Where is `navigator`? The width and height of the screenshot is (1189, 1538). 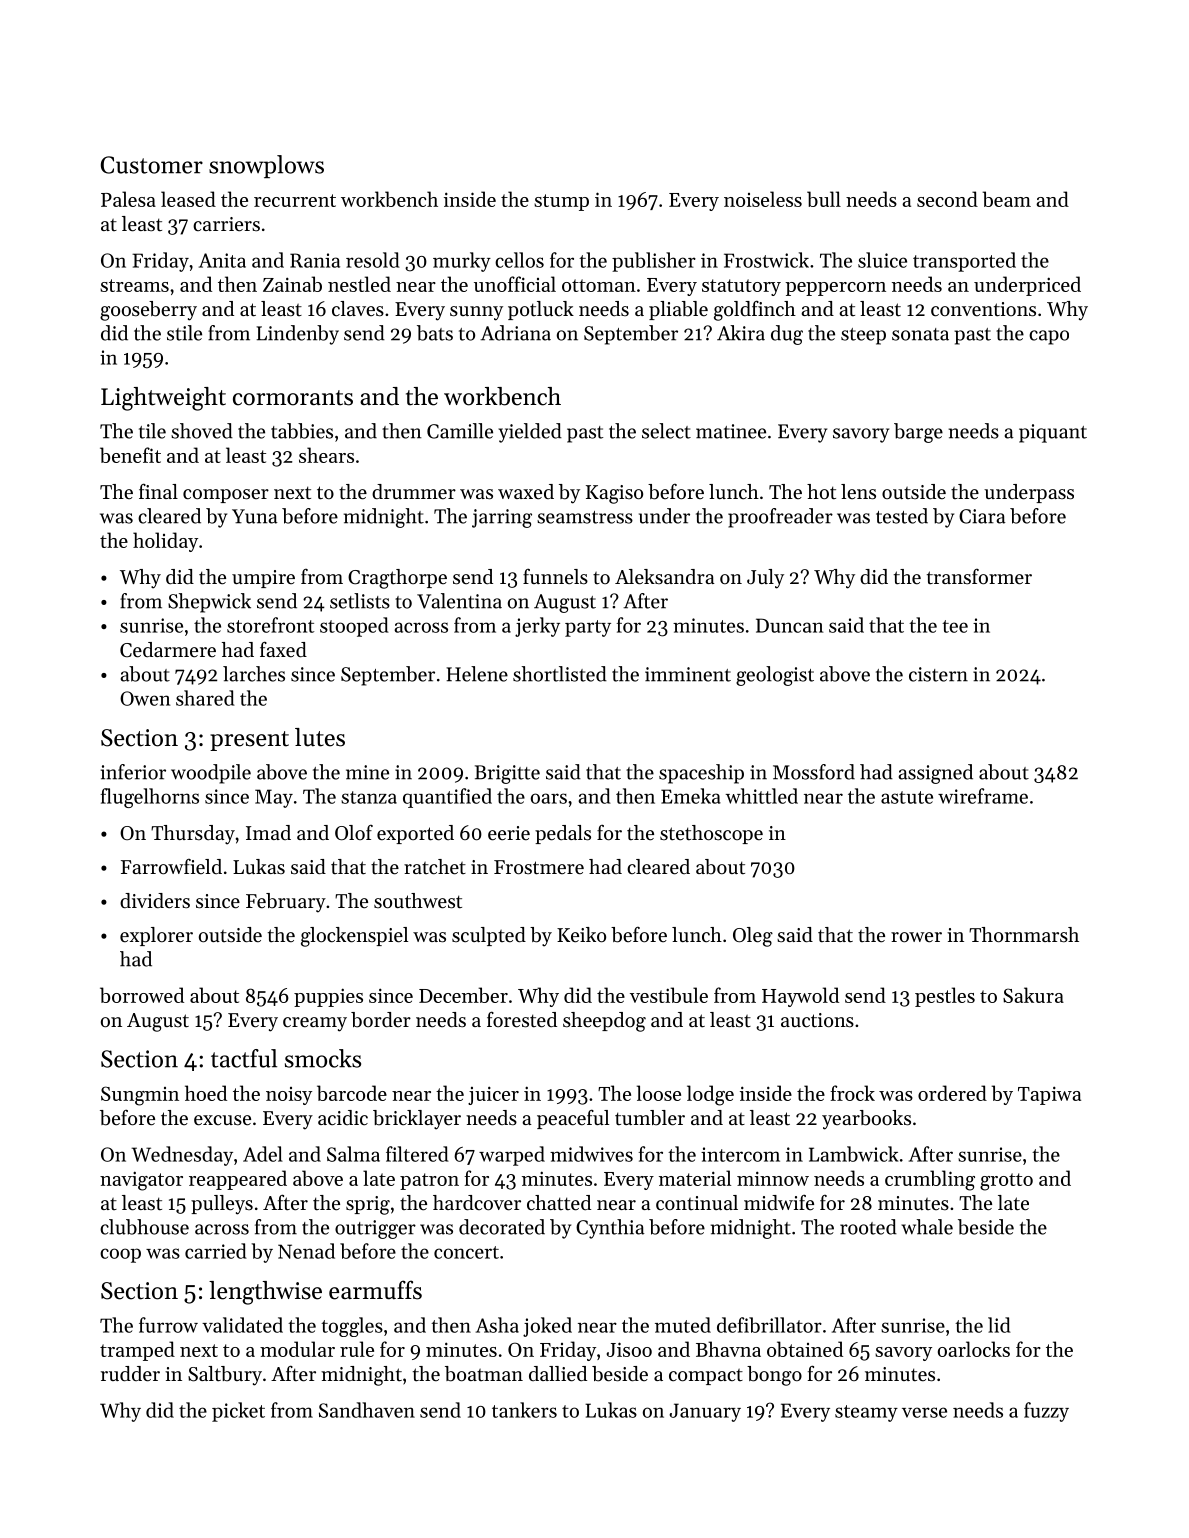
navigator is located at coordinates (141, 1181).
